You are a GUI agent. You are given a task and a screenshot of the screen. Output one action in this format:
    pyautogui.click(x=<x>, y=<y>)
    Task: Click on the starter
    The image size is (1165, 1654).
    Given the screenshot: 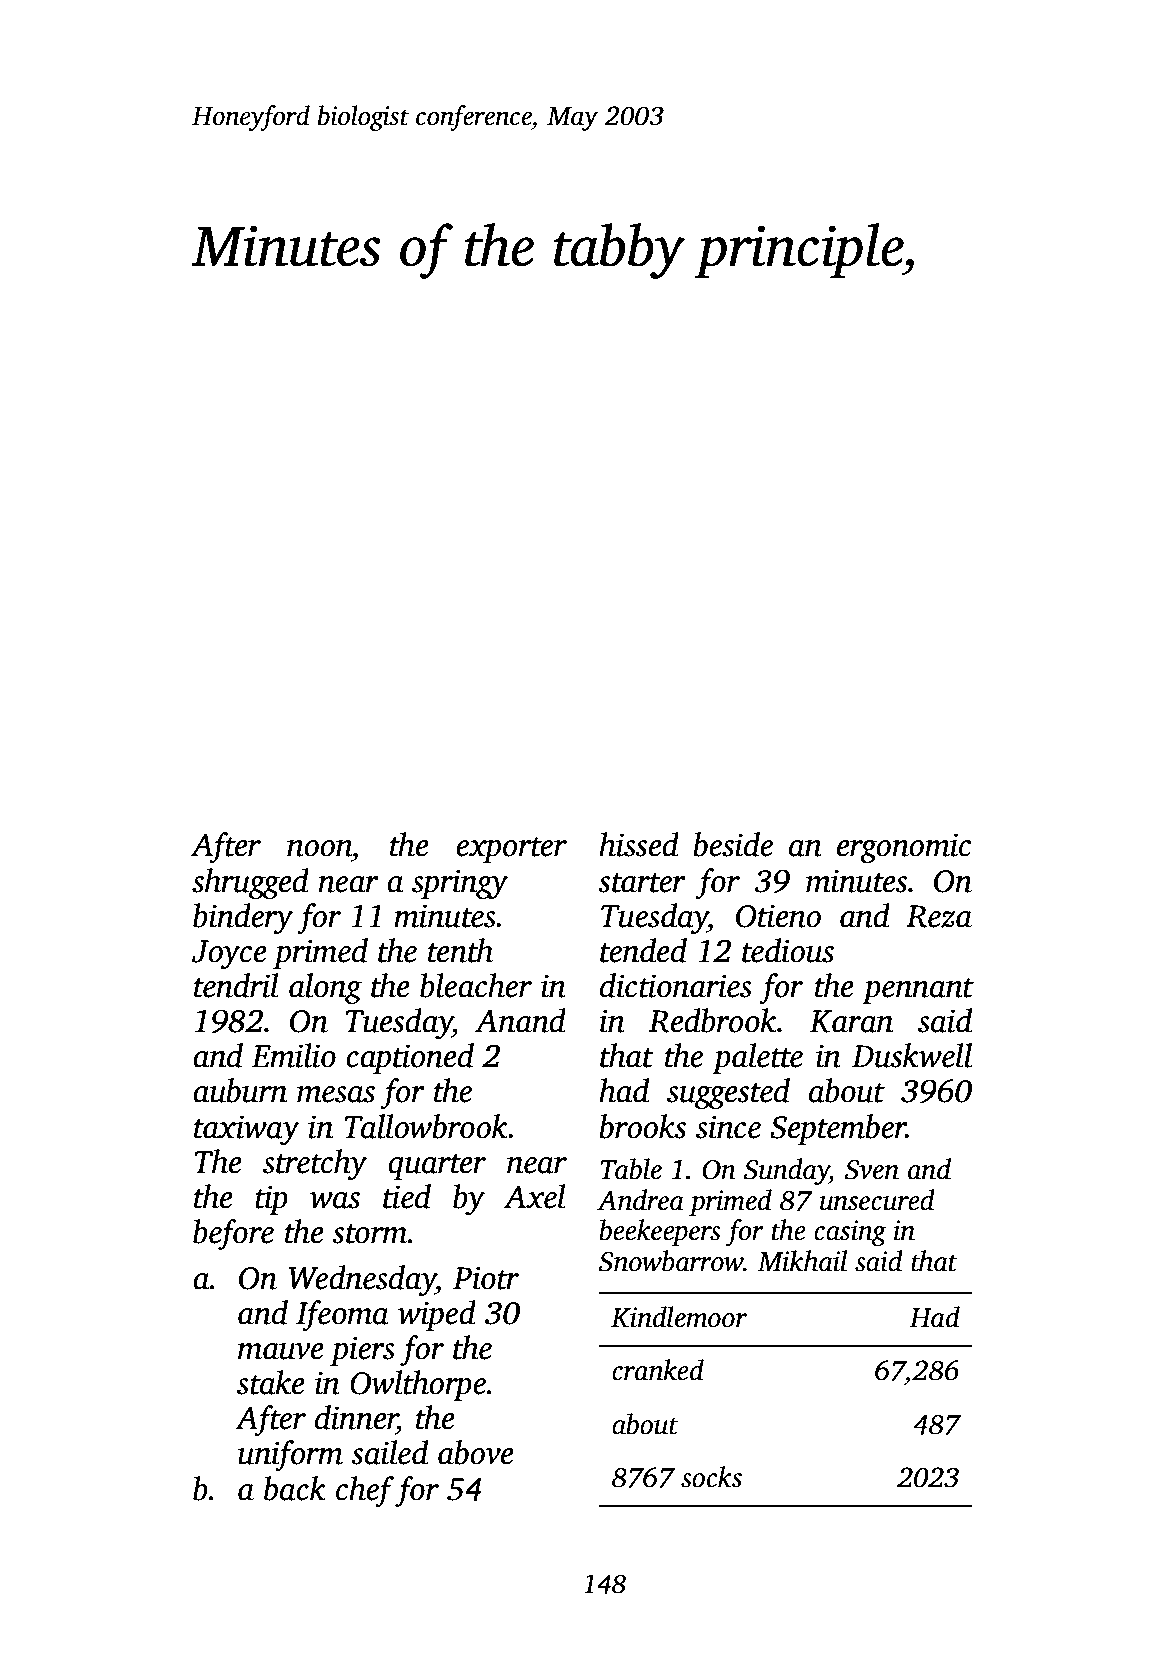 What is the action you would take?
    pyautogui.click(x=642, y=883)
